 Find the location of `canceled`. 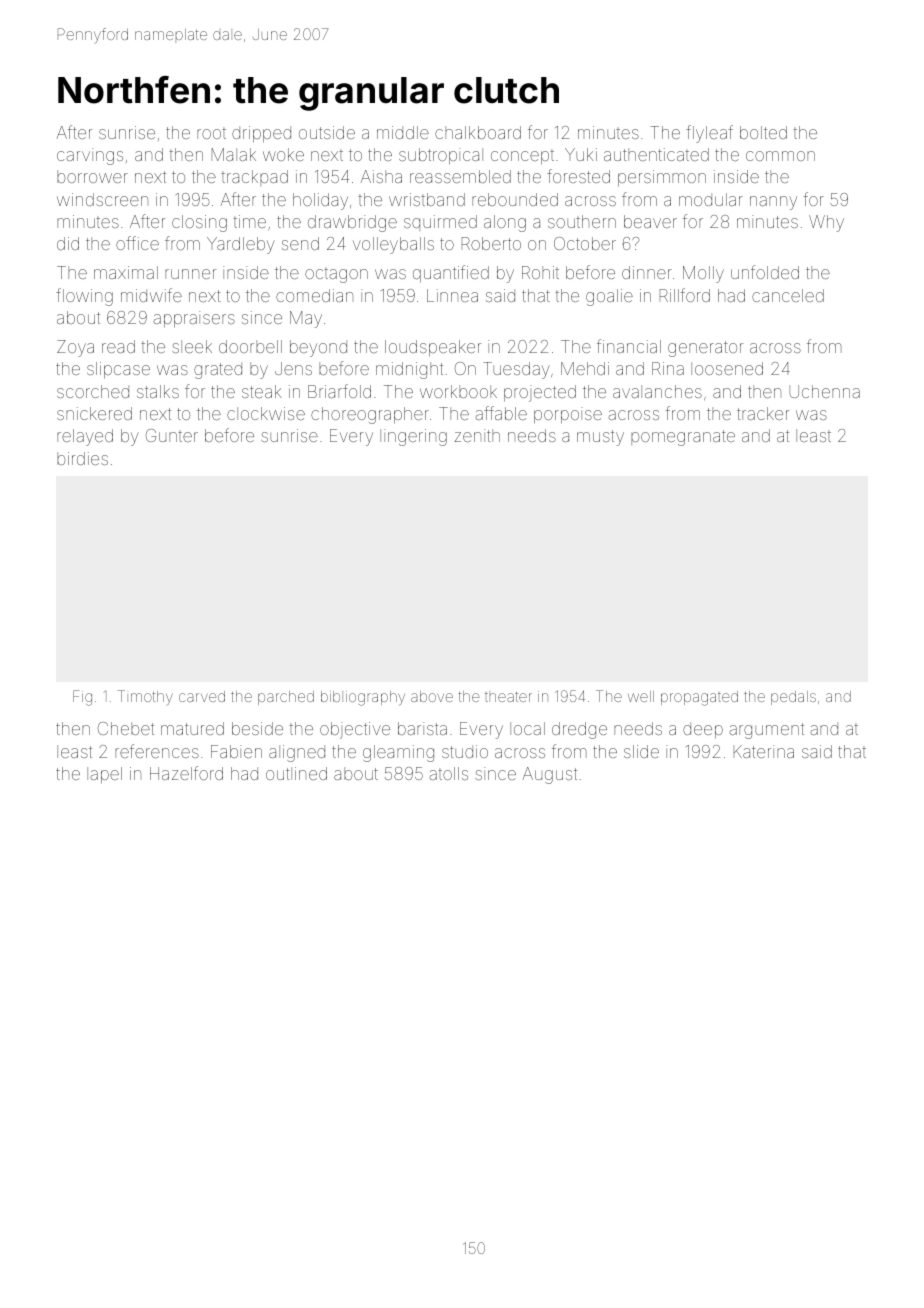

canceled is located at coordinates (788, 295).
